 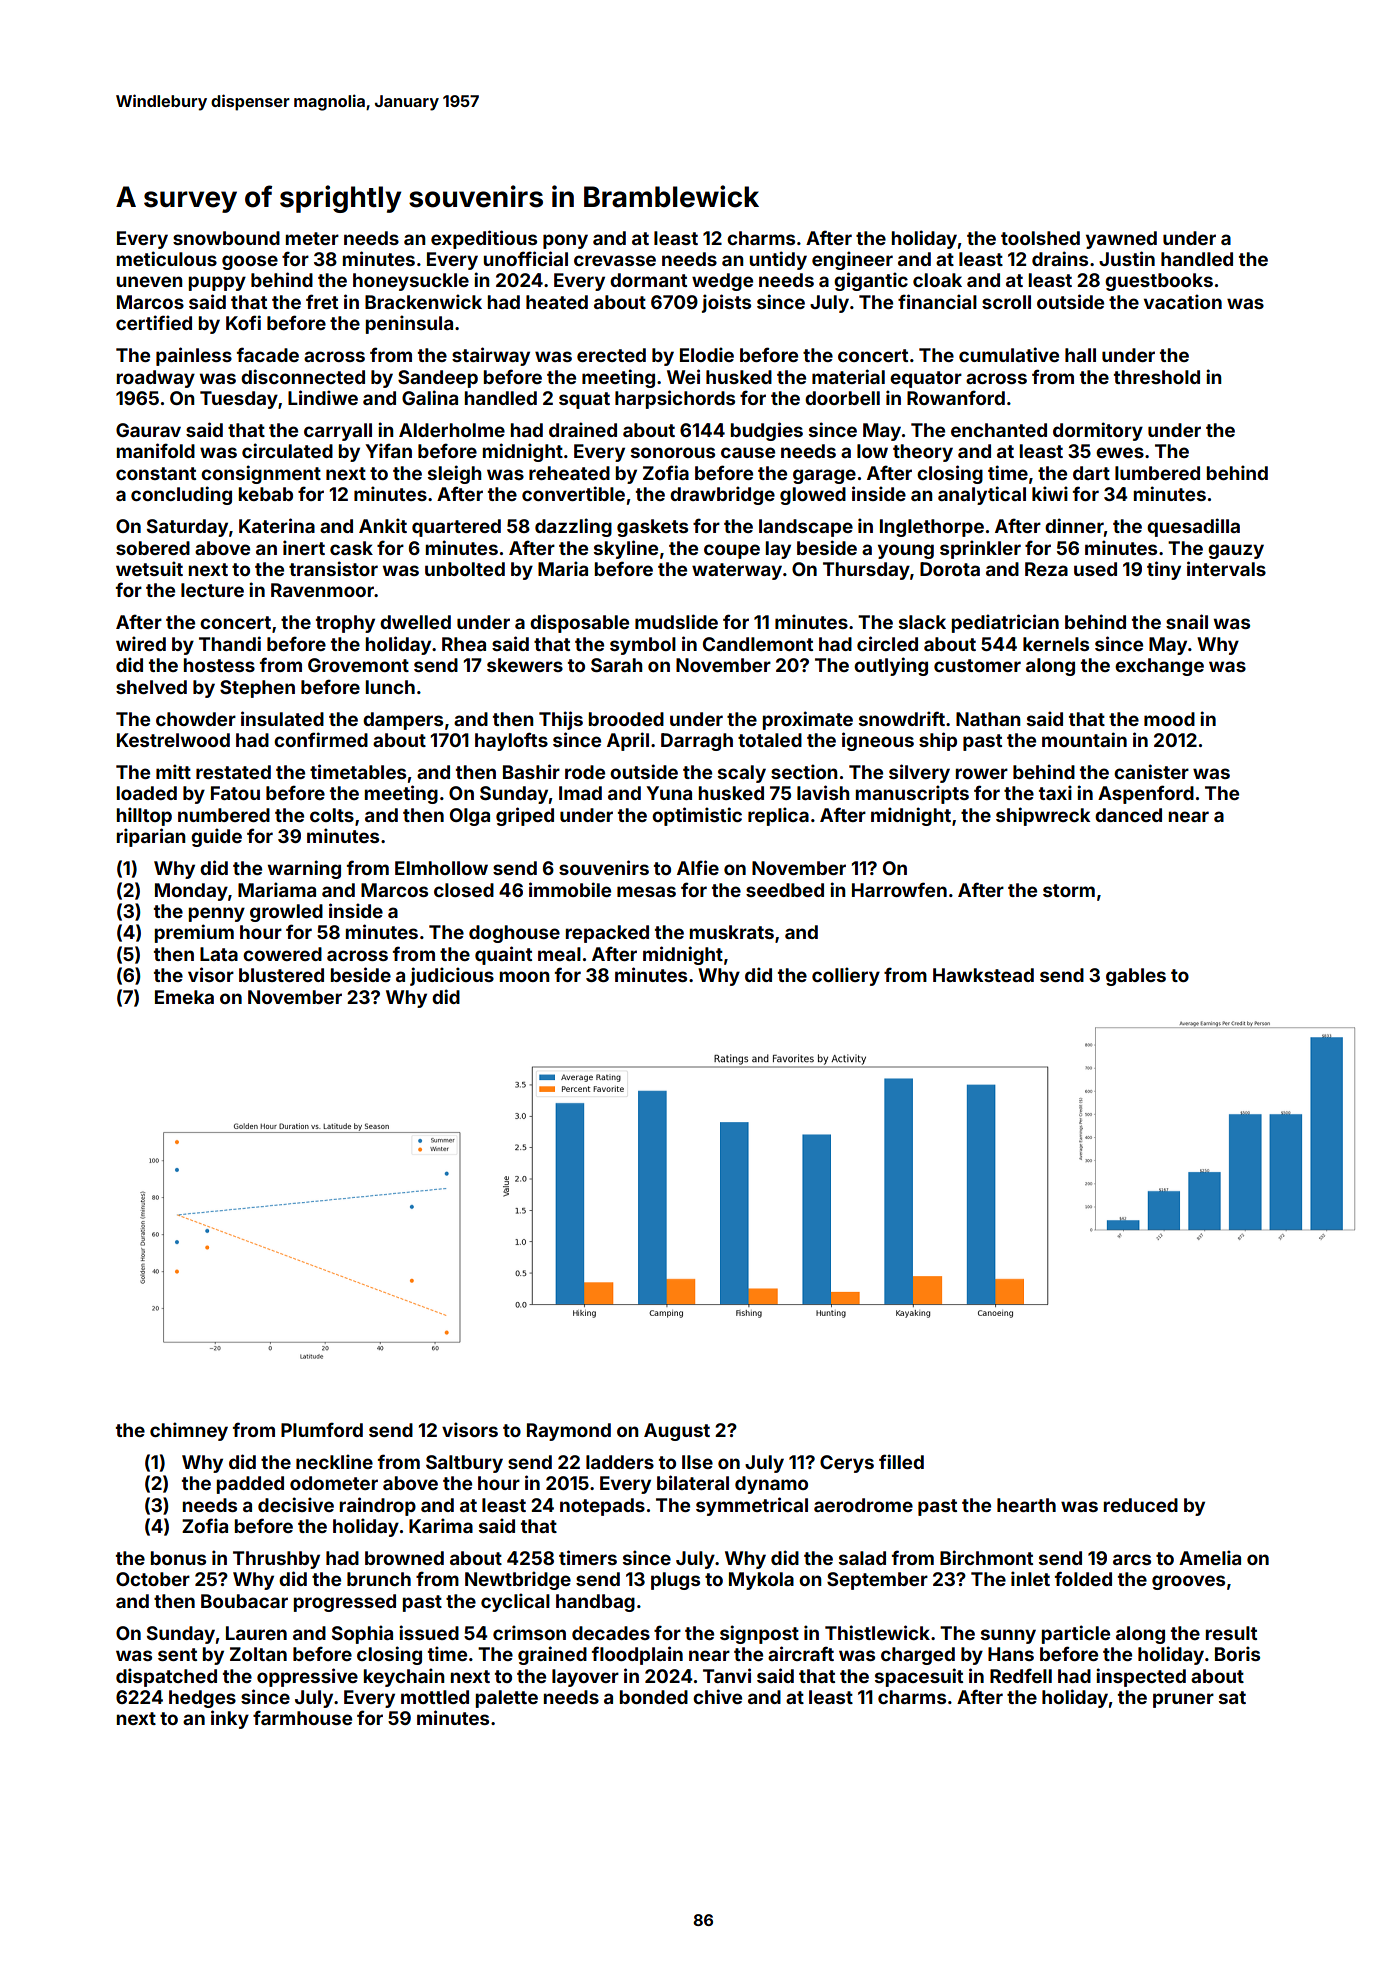 What do you see at coordinates (759, 1634) in the screenshot?
I see `signpost` at bounding box center [759, 1634].
